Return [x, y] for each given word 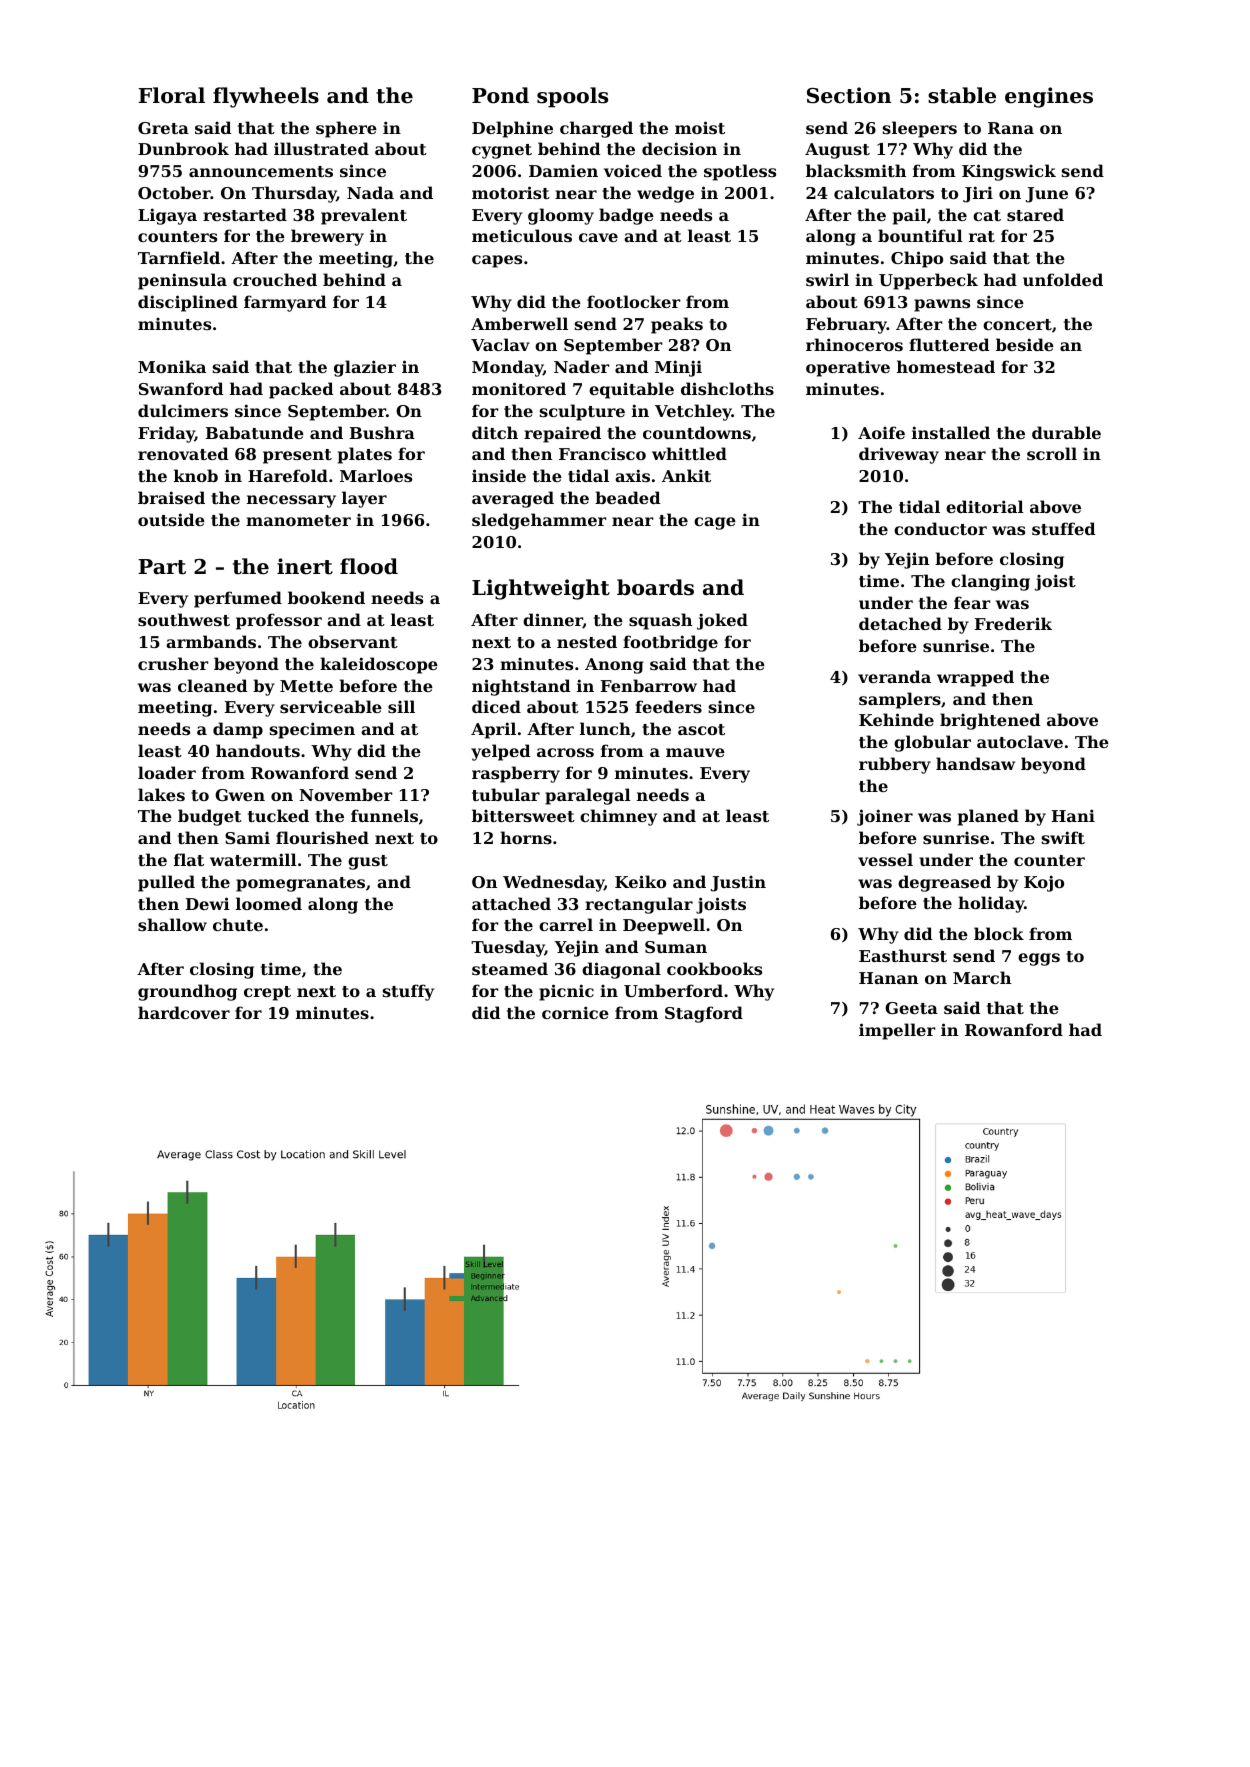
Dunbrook [183, 148]
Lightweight [541, 589]
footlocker [633, 301]
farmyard [285, 303]
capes [497, 261]
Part [162, 567]
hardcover [184, 1012]
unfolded [1063, 279]
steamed [510, 968]
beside [1025, 344]
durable [1066, 432]
